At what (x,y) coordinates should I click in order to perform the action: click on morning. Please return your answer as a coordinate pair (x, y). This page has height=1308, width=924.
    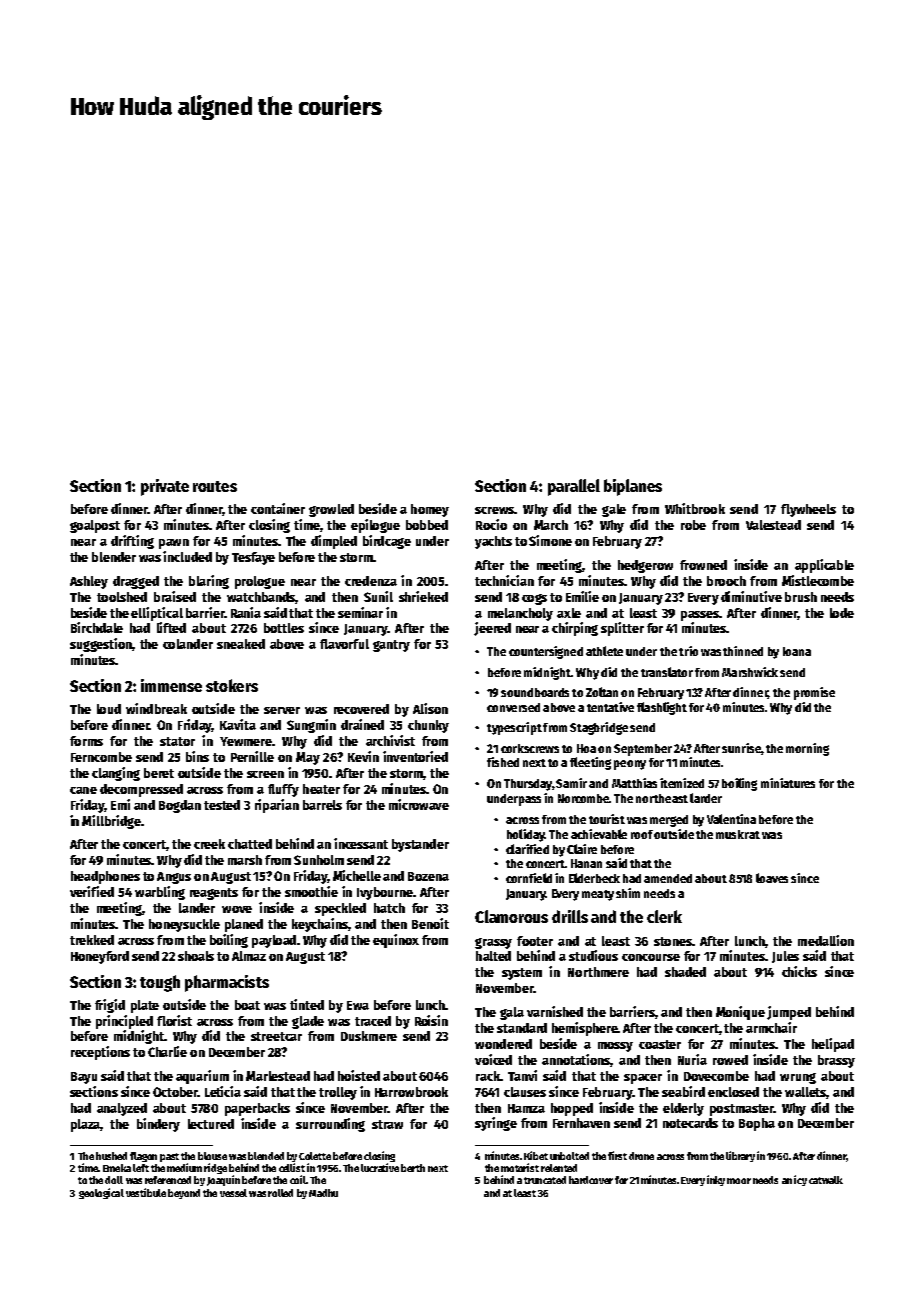
    Looking at the image, I should click on (807, 749).
